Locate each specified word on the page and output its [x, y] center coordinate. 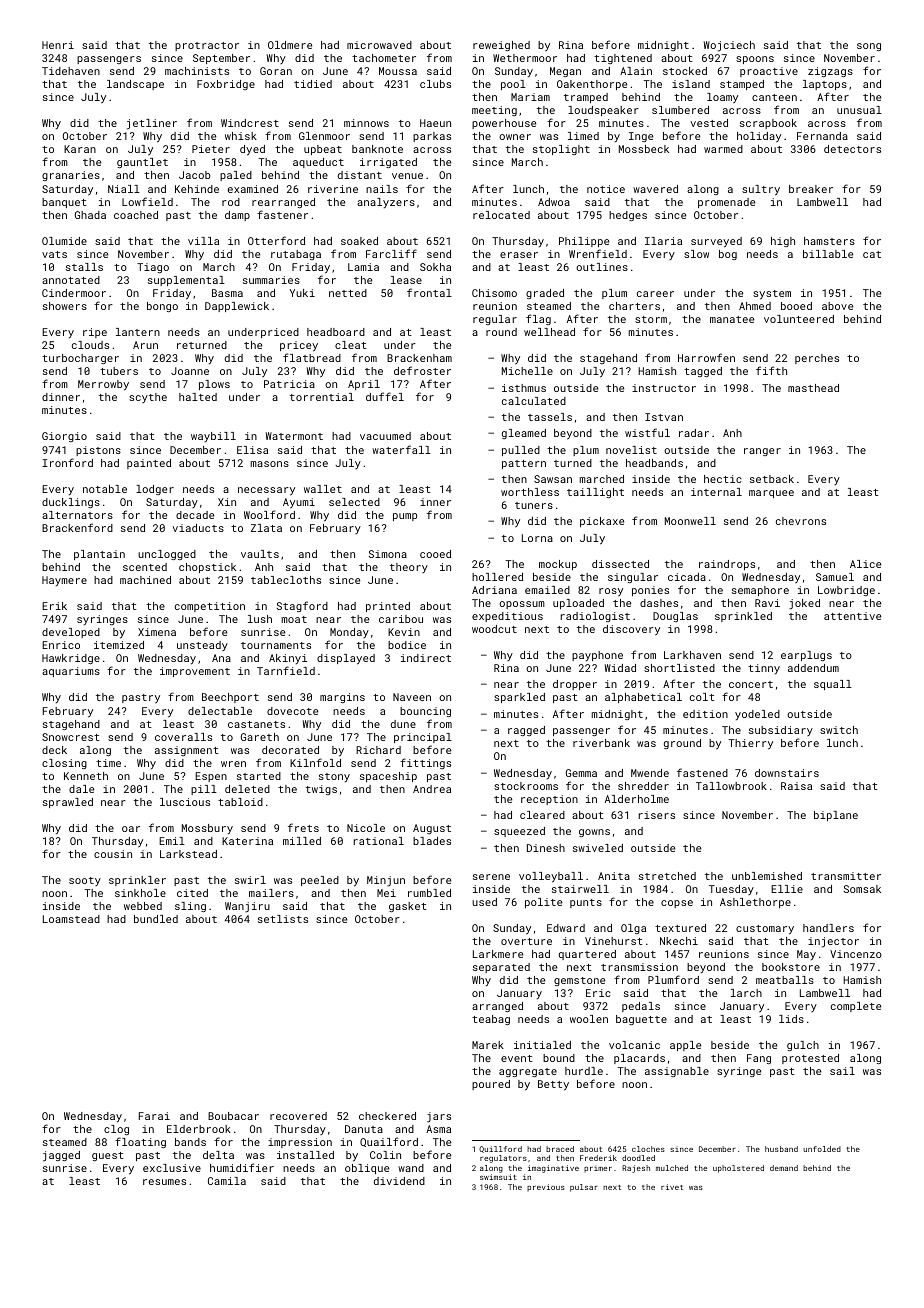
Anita [614, 876]
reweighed [501, 46]
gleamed [524, 434]
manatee [732, 319]
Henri [58, 45]
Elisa [252, 450]
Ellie [787, 889]
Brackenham [419, 358]
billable [828, 254]
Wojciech [729, 46]
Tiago [153, 268]
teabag [491, 1020]
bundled [156, 919]
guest [108, 1156]
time [108, 763]
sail [842, 1071]
